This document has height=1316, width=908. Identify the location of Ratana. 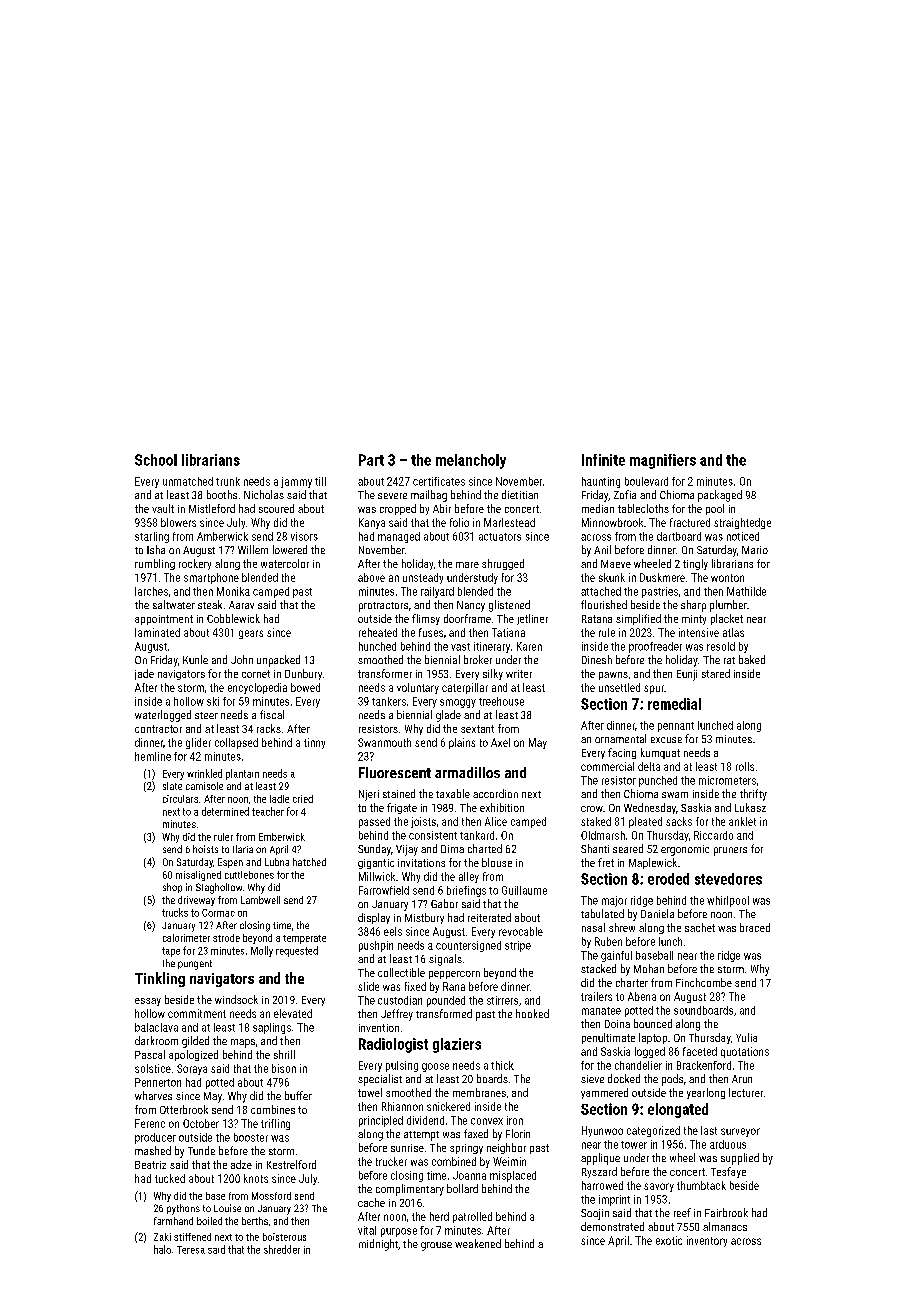
(597, 619).
